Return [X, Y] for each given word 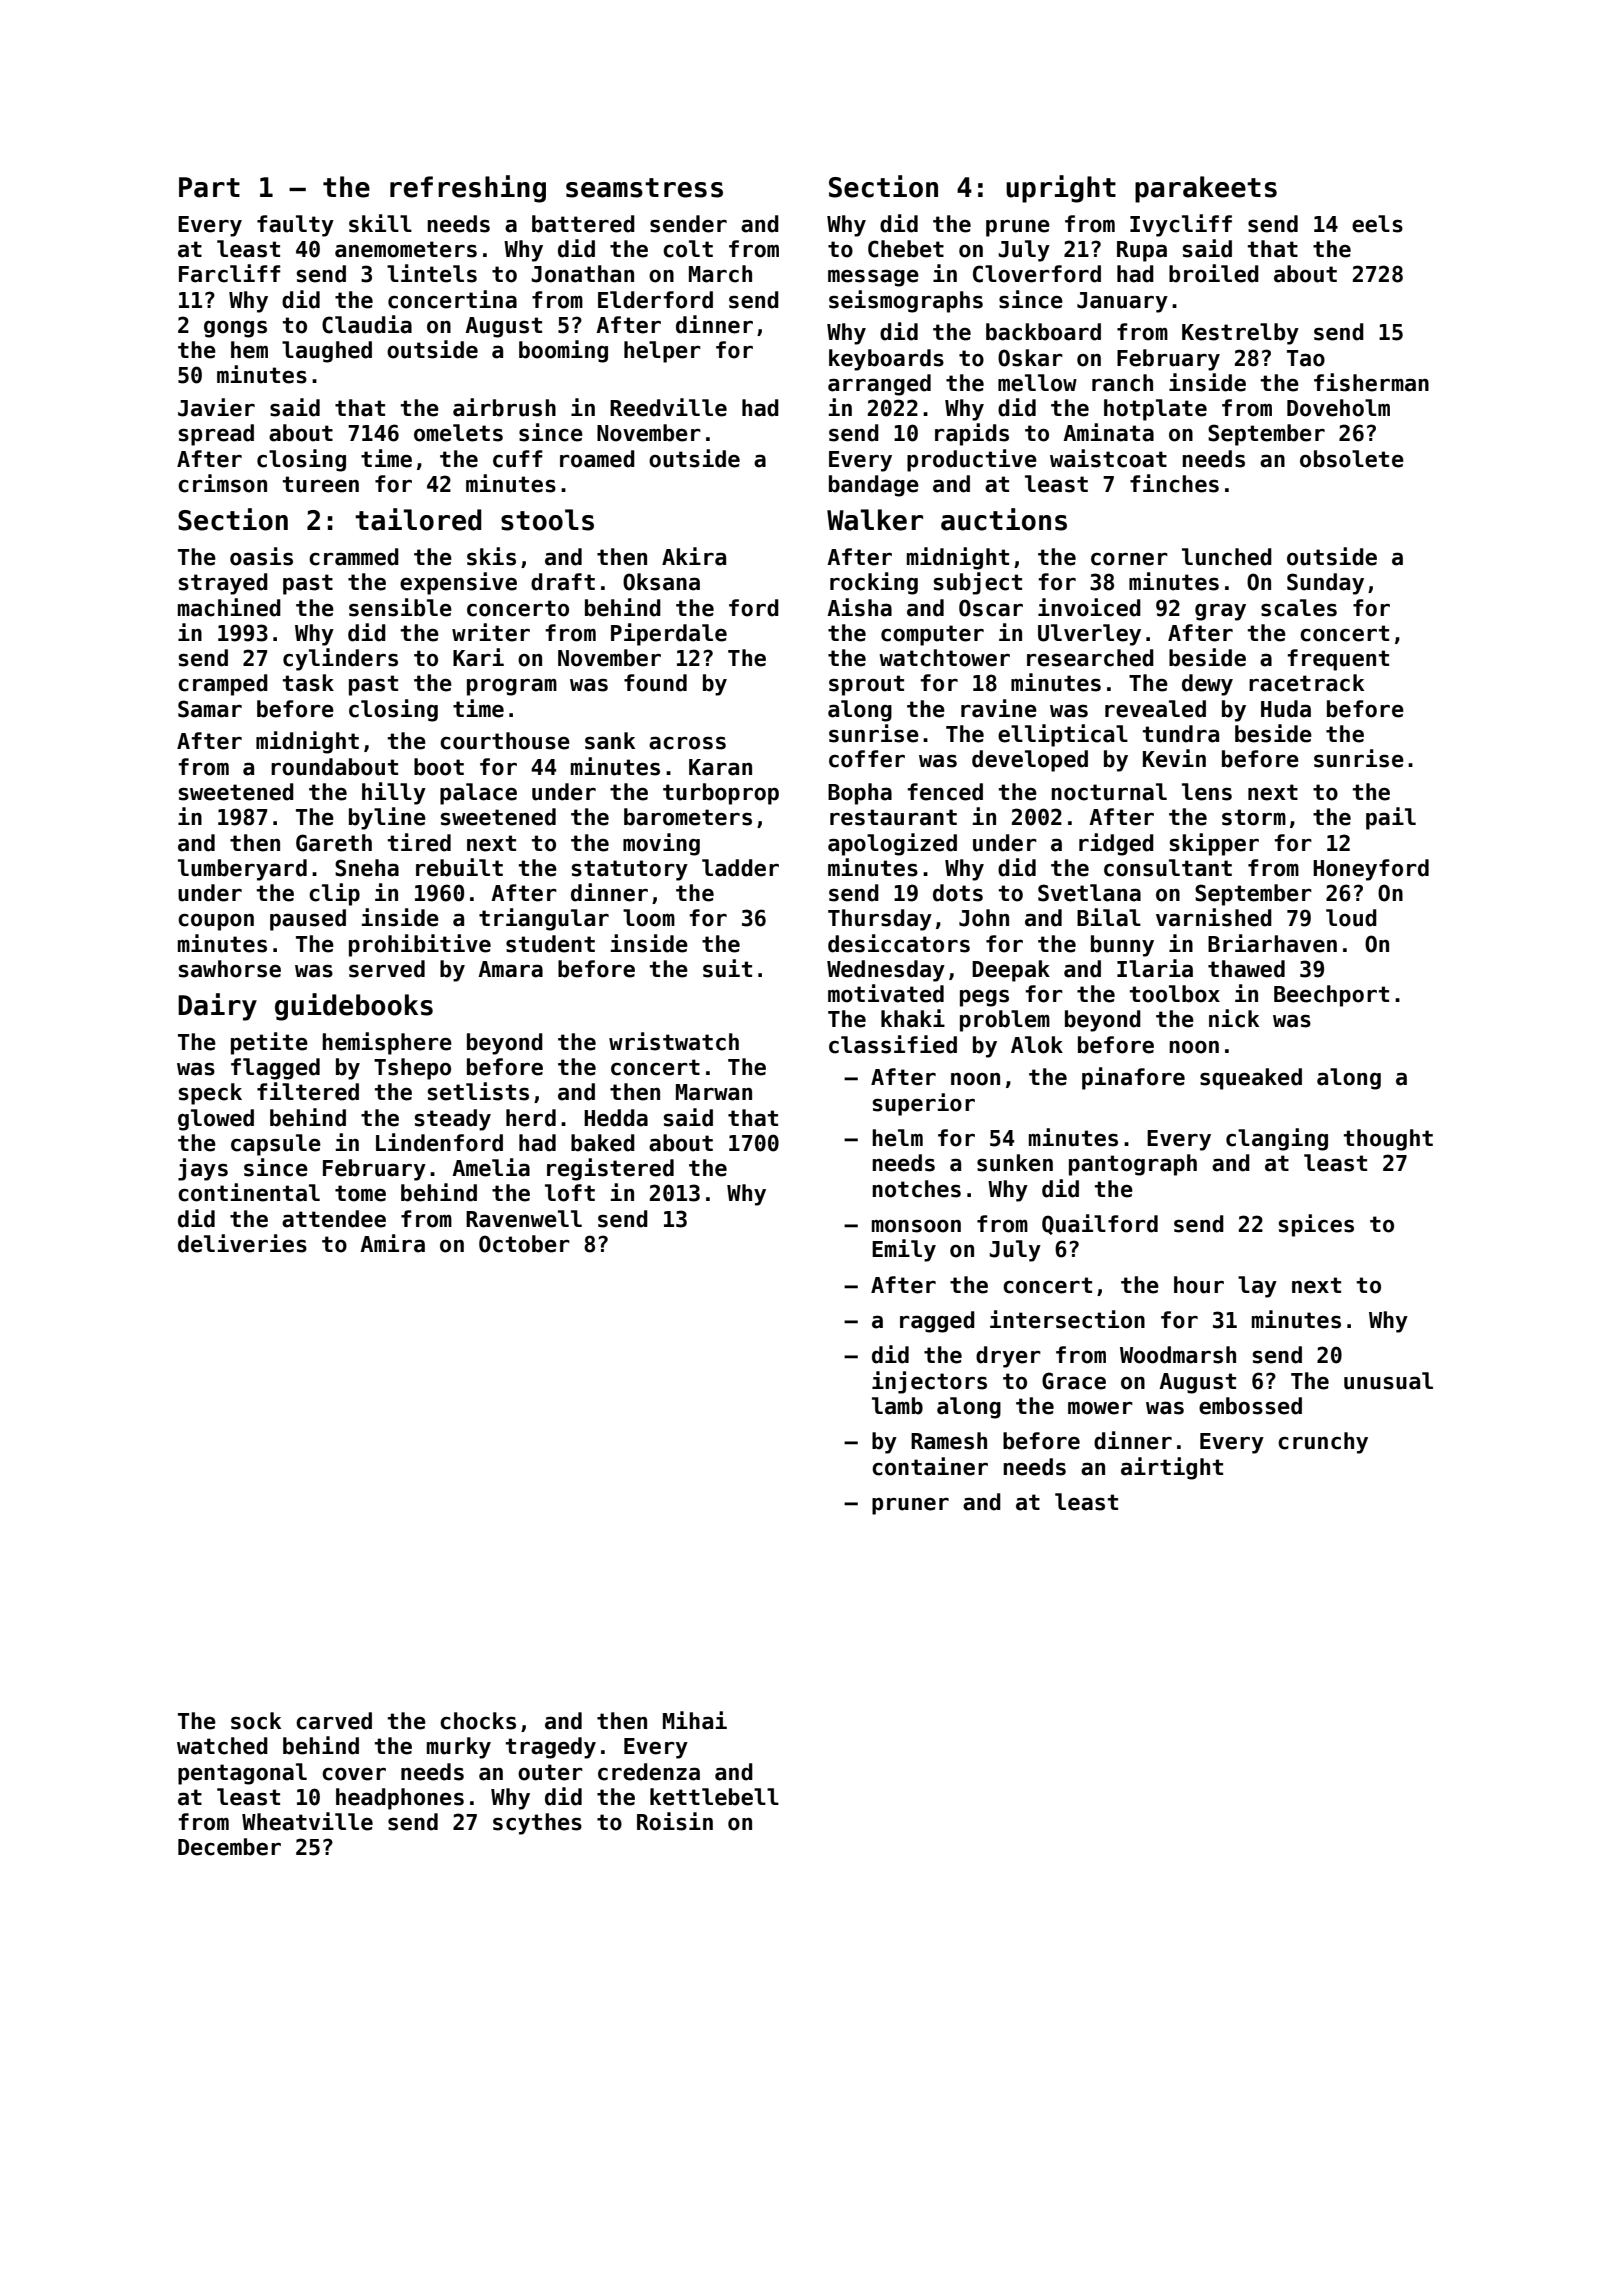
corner [1129, 559]
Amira [392, 1243]
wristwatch [674, 1041]
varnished [1214, 917]
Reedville [668, 407]
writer [491, 632]
